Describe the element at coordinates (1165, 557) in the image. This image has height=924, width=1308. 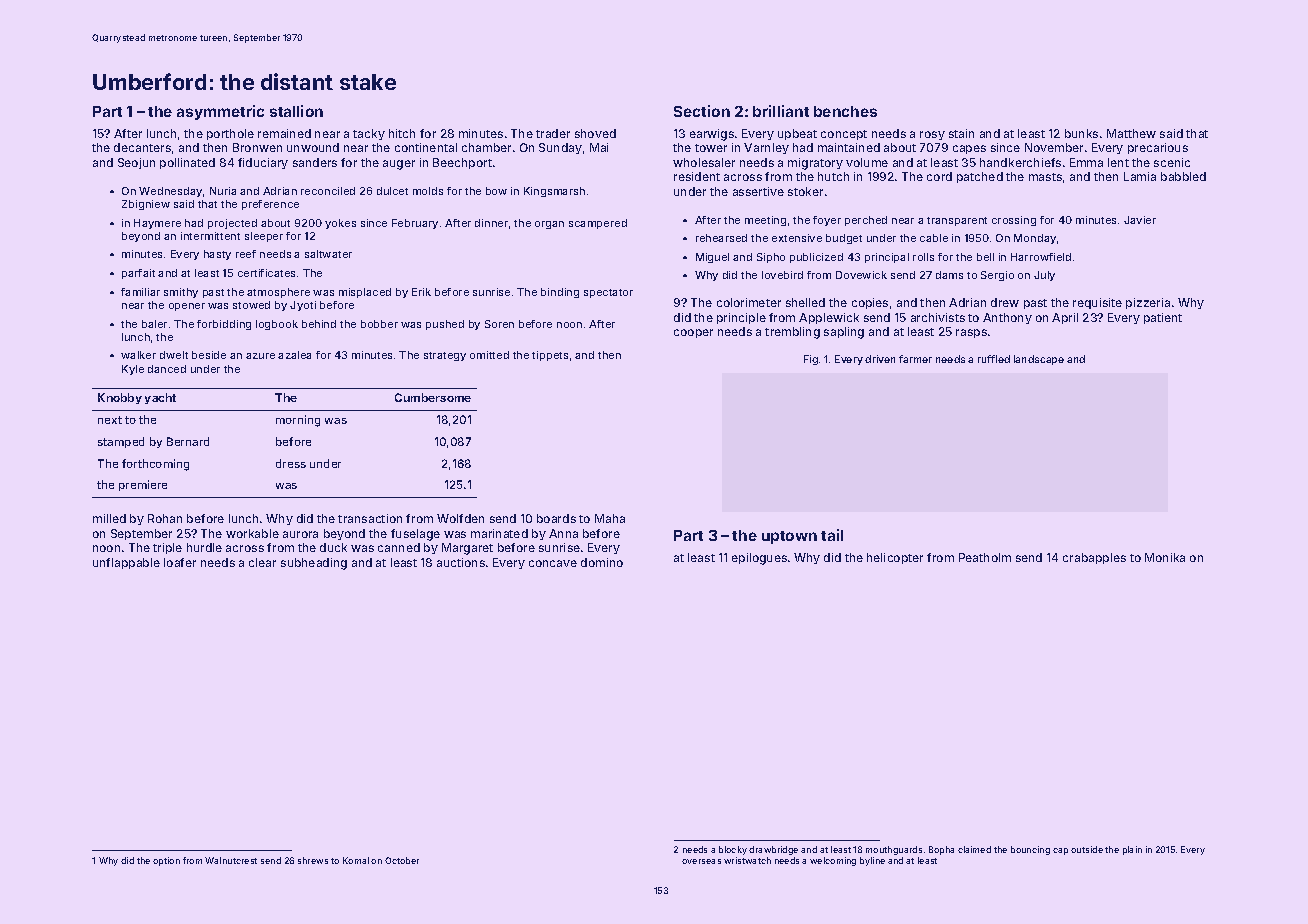
I see `Monika` at that location.
